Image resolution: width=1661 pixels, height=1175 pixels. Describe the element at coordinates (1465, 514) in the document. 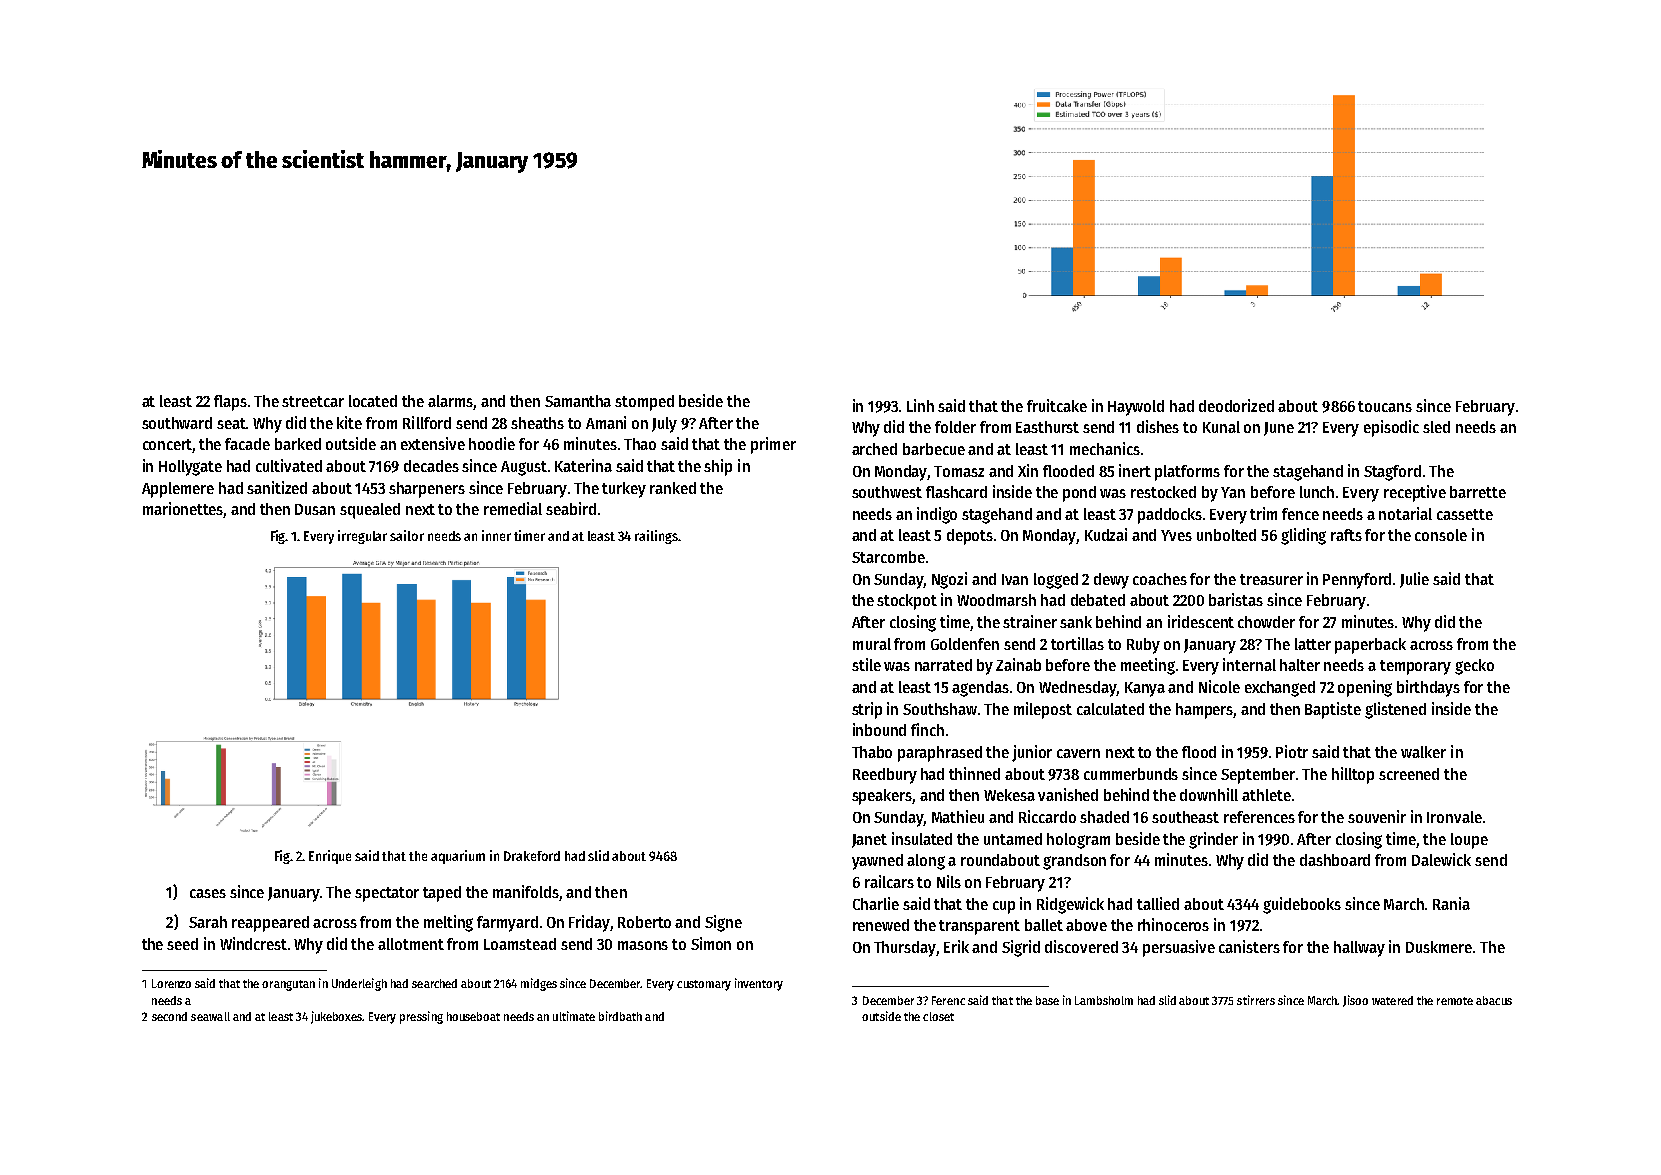

I see `cassette` at that location.
